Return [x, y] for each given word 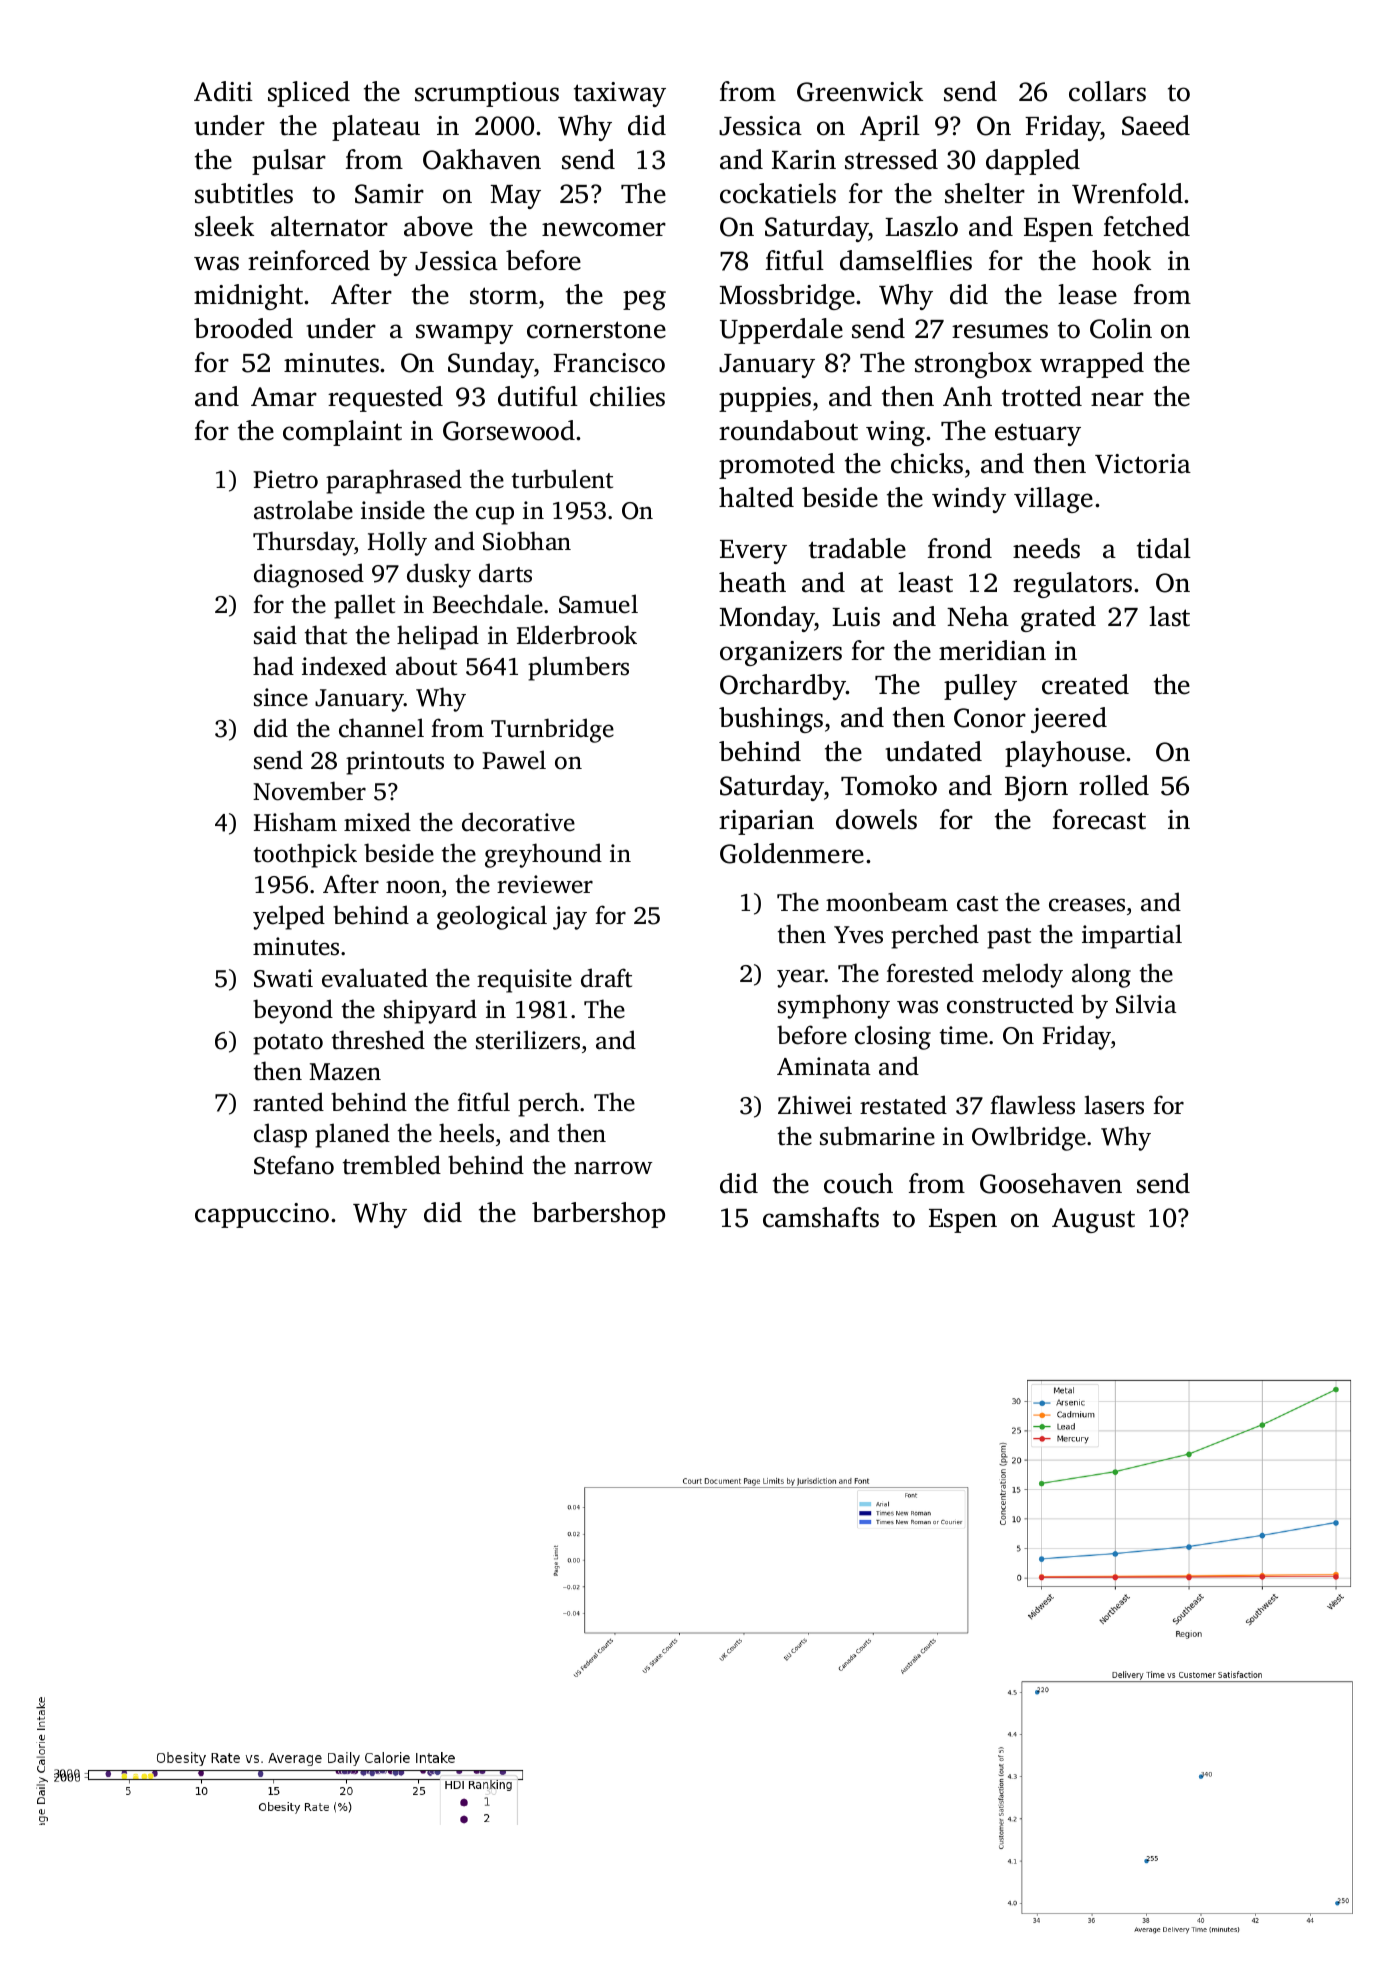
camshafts [821, 1217]
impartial [1132, 936]
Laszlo [921, 226]
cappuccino [262, 1215]
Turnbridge [552, 730]
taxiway [620, 94]
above [438, 226]
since [281, 697]
